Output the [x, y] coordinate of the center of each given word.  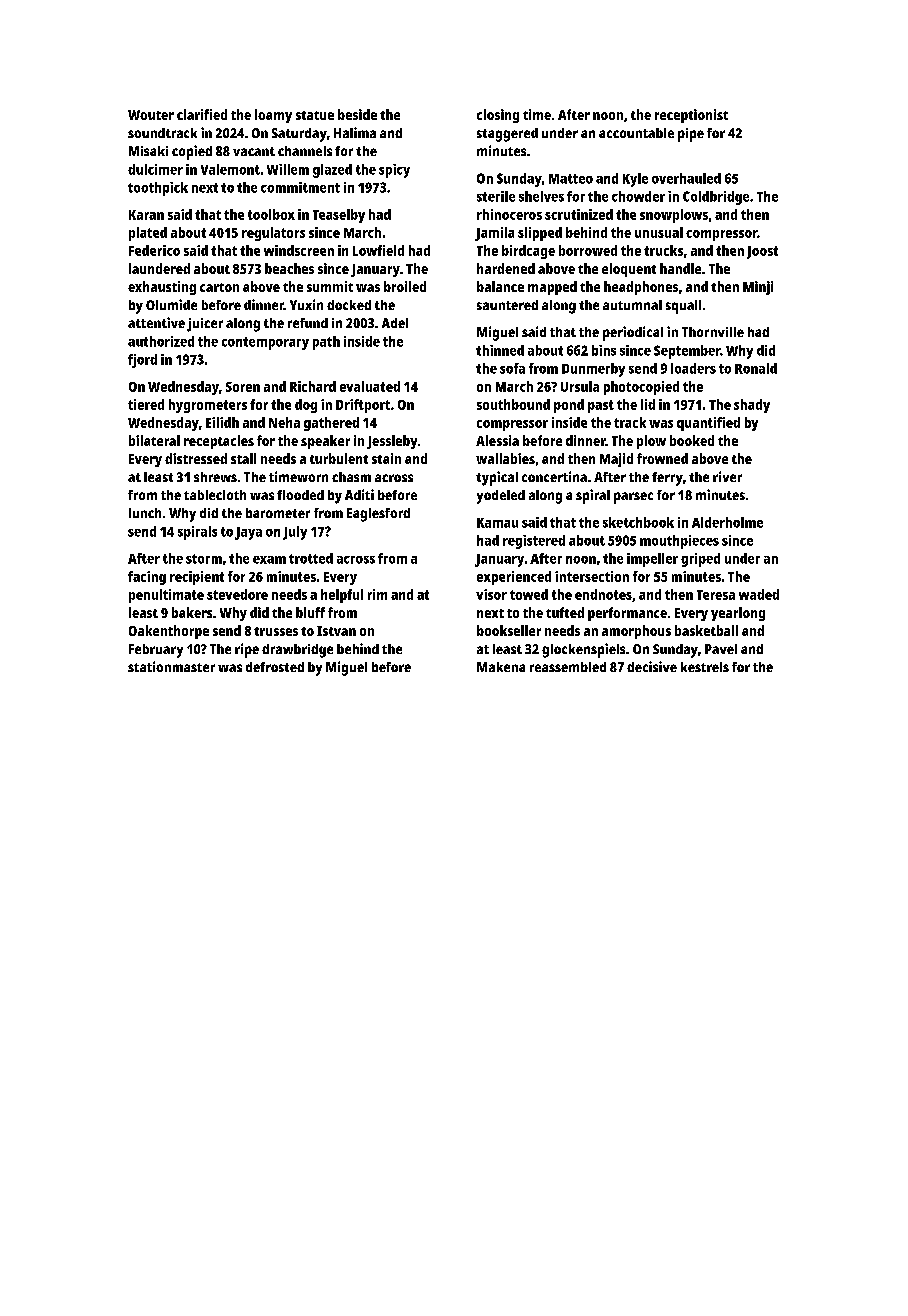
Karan [146, 215]
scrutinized [579, 214]
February [156, 651]
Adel [395, 323]
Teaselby [339, 216]
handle [680, 268]
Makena [501, 667]
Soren [243, 387]
